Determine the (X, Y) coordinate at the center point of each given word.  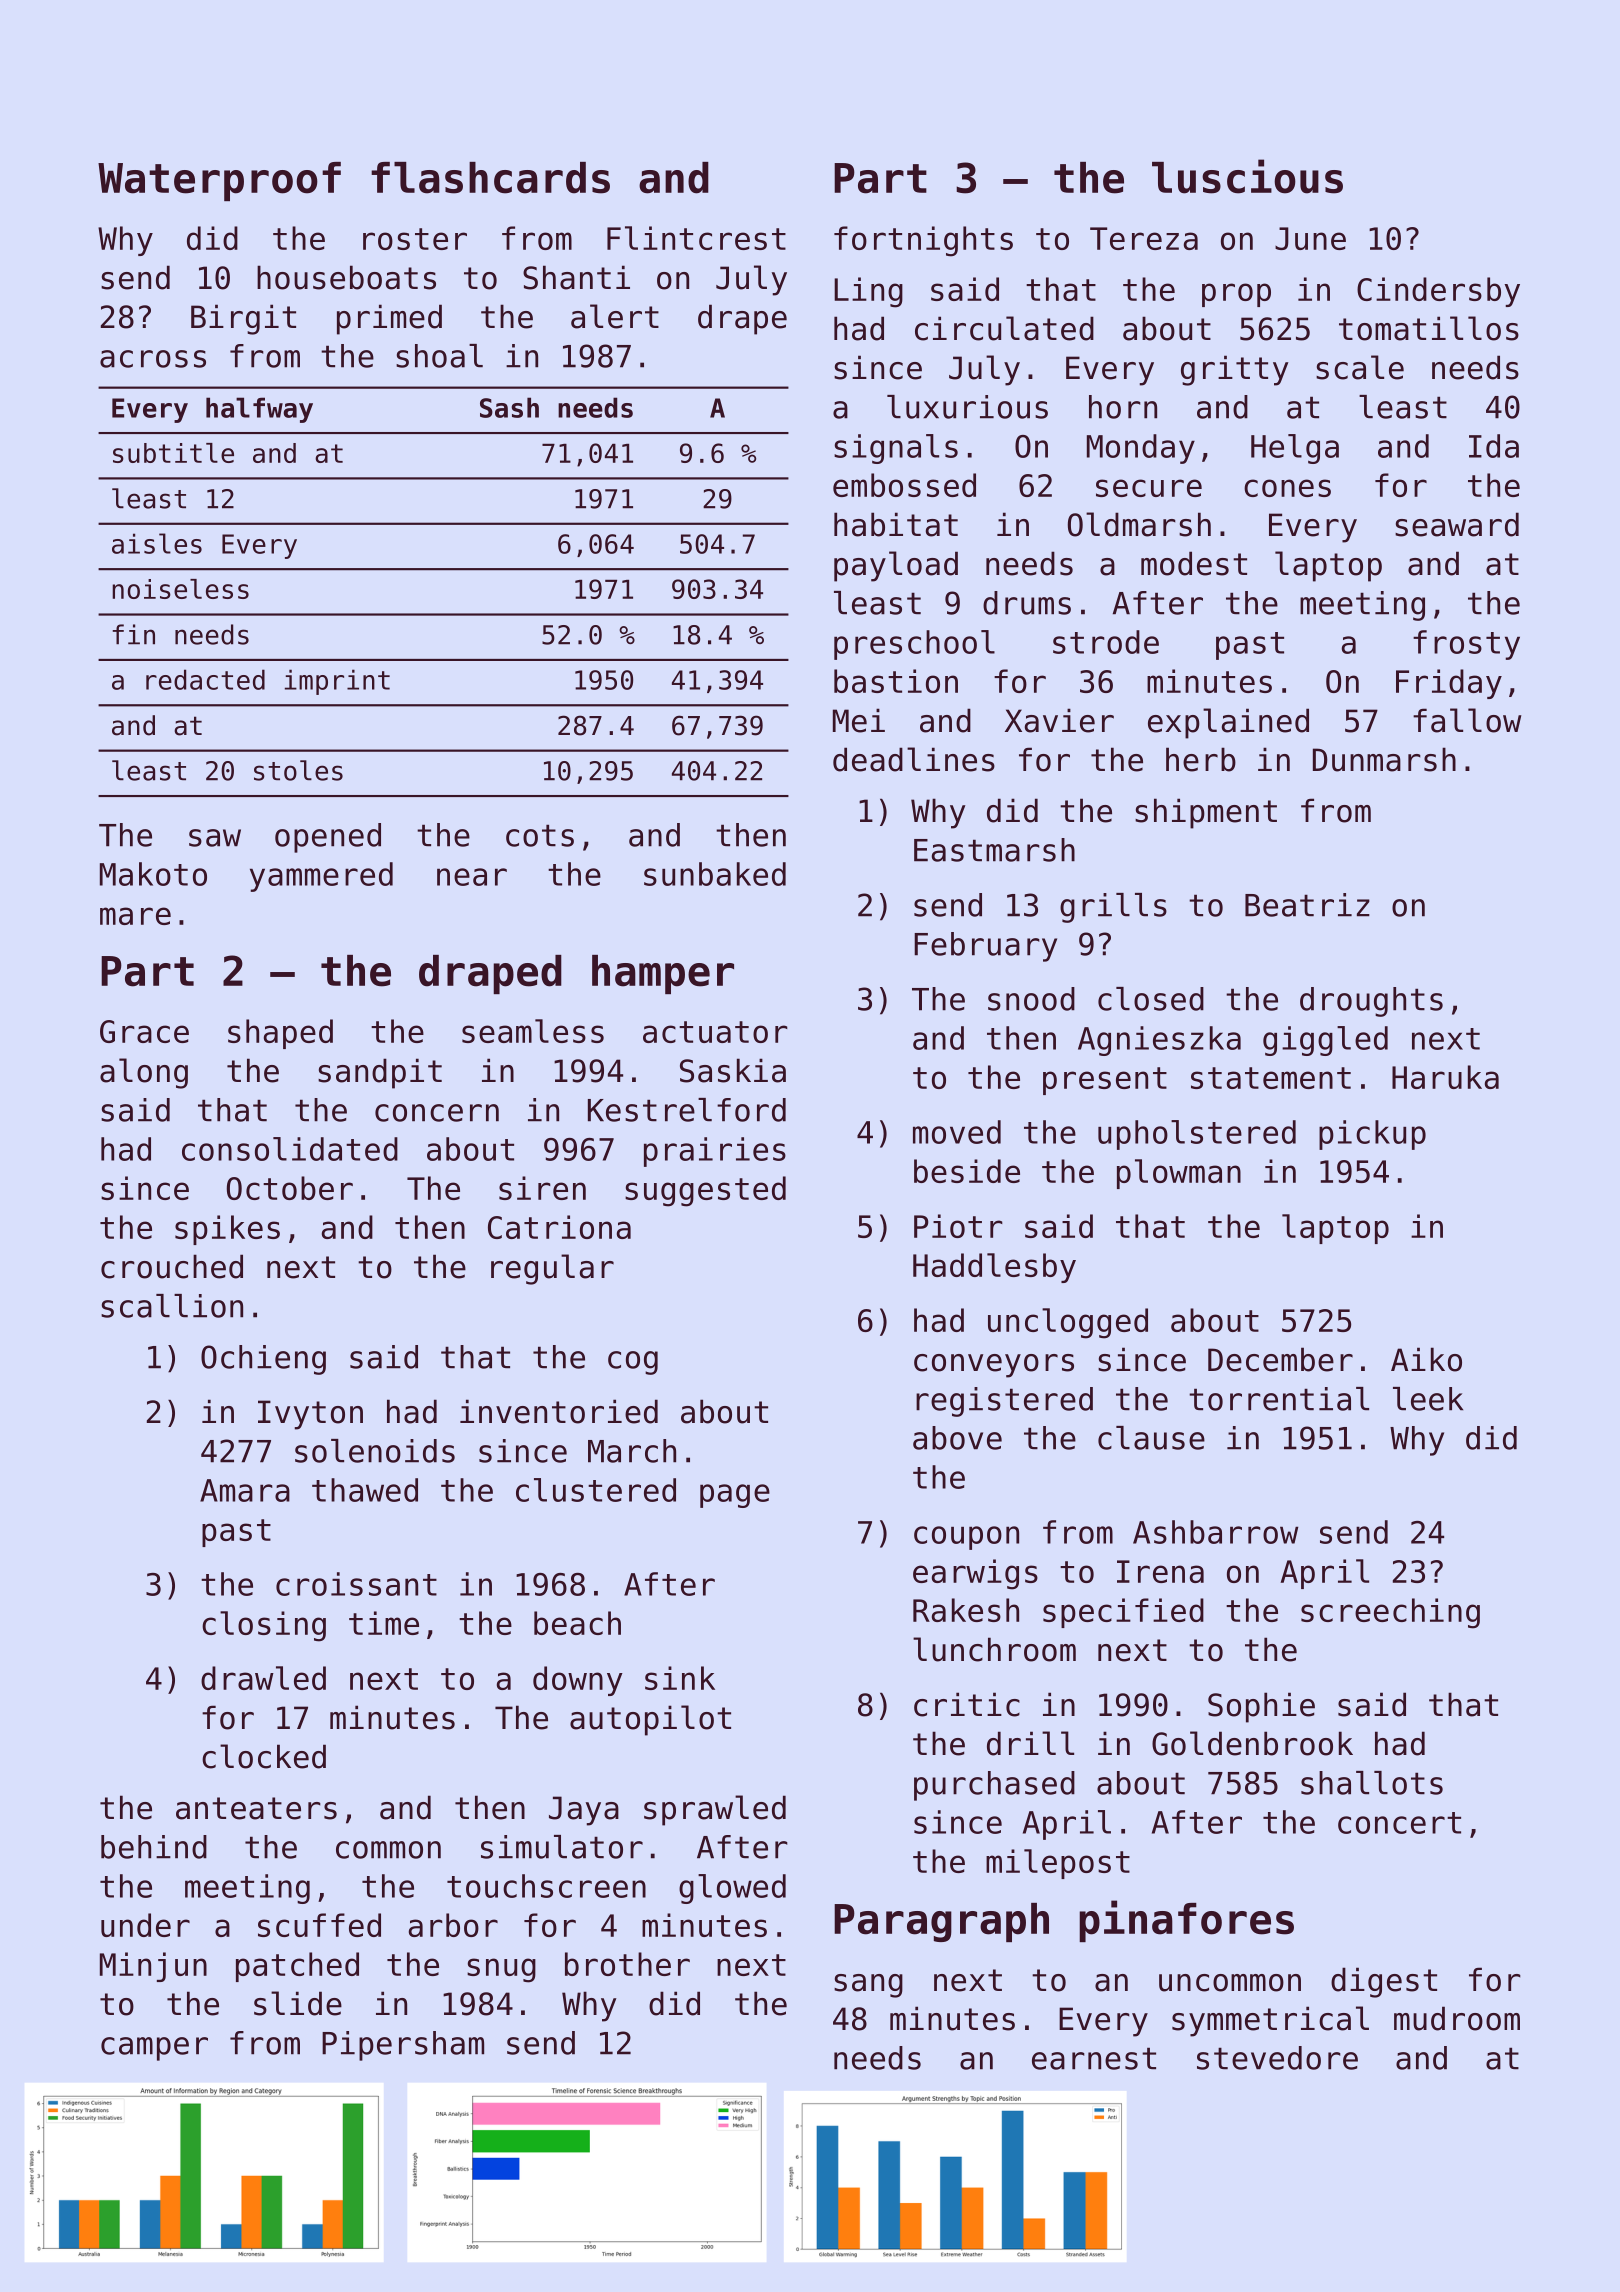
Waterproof (219, 181)
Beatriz (1307, 905)
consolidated (290, 1149)
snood (1031, 999)
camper (154, 2049)
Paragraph (941, 1922)
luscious (1247, 176)
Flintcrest (696, 238)
